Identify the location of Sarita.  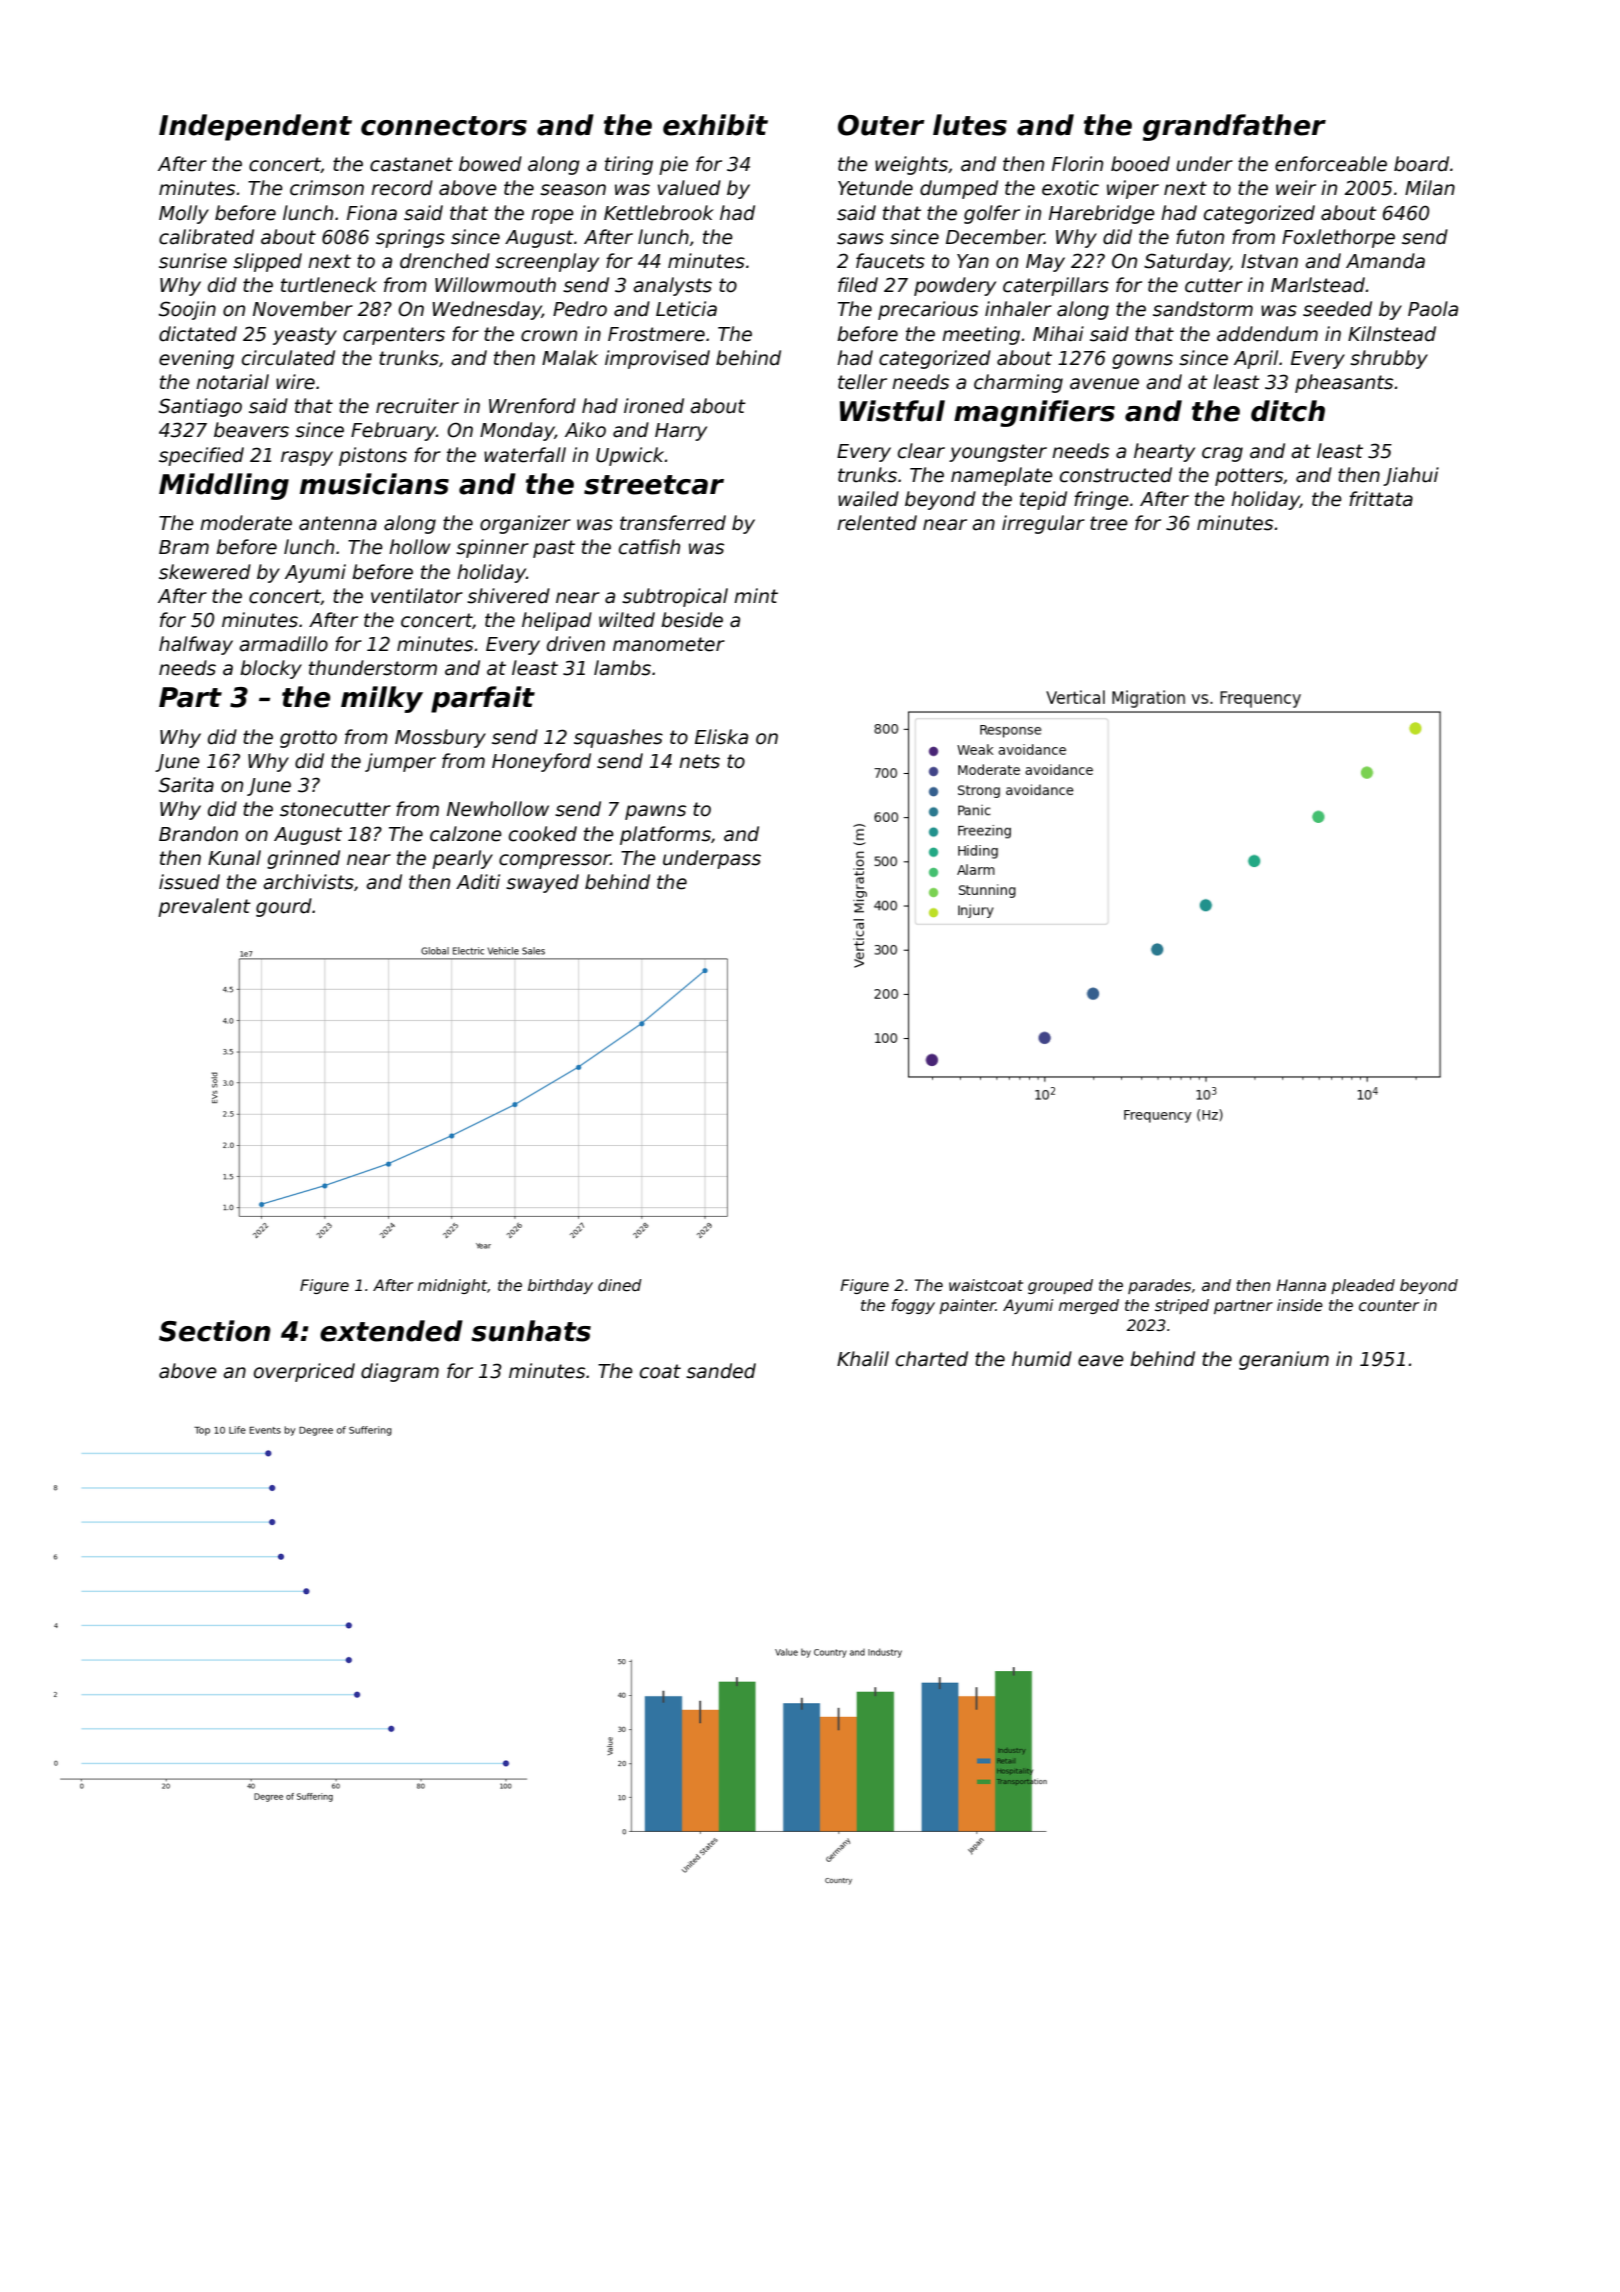
(186, 785).
